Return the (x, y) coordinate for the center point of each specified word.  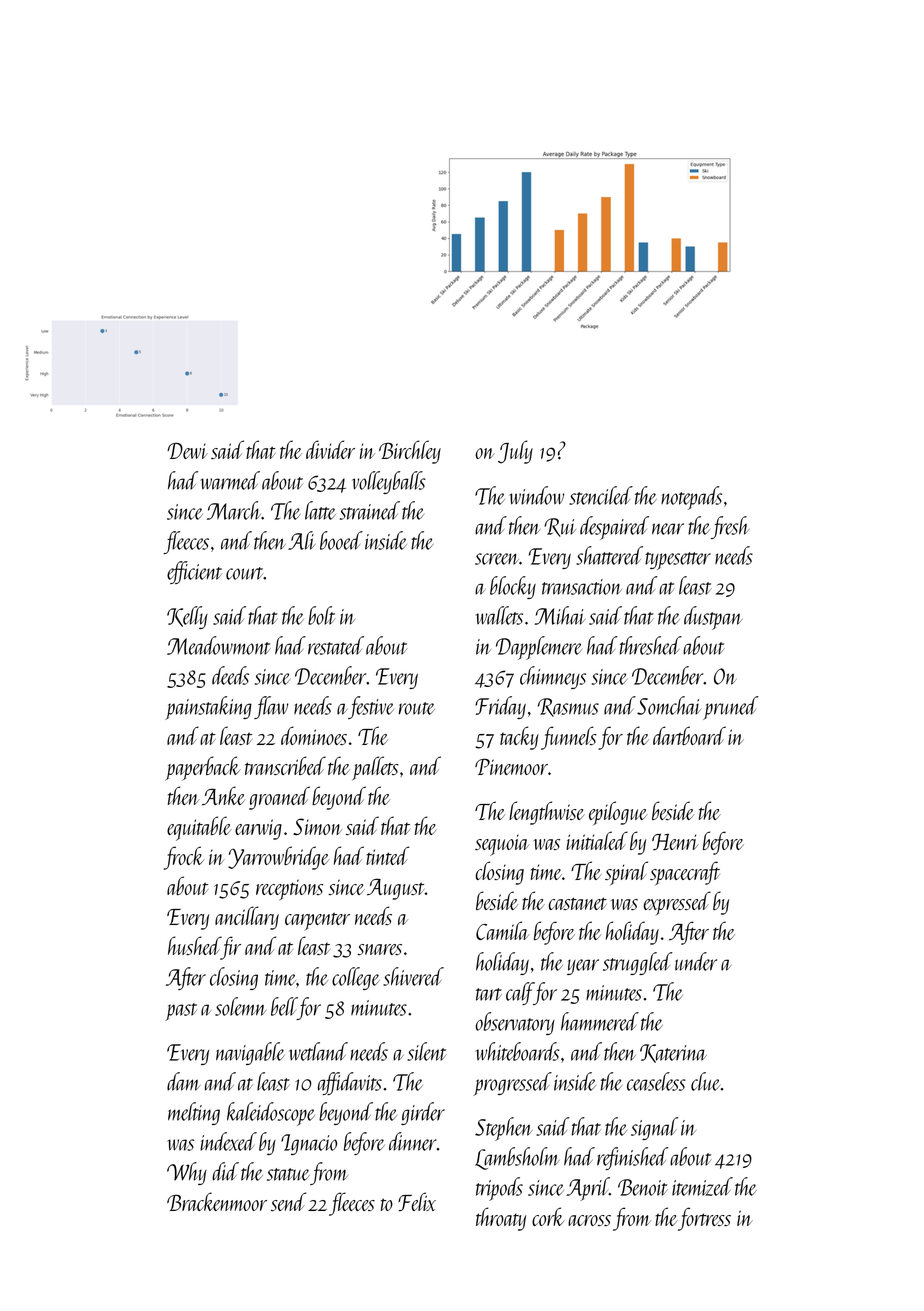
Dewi (187, 450)
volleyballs (389, 482)
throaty (501, 1219)
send (288, 1201)
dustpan (713, 618)
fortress (704, 1219)
